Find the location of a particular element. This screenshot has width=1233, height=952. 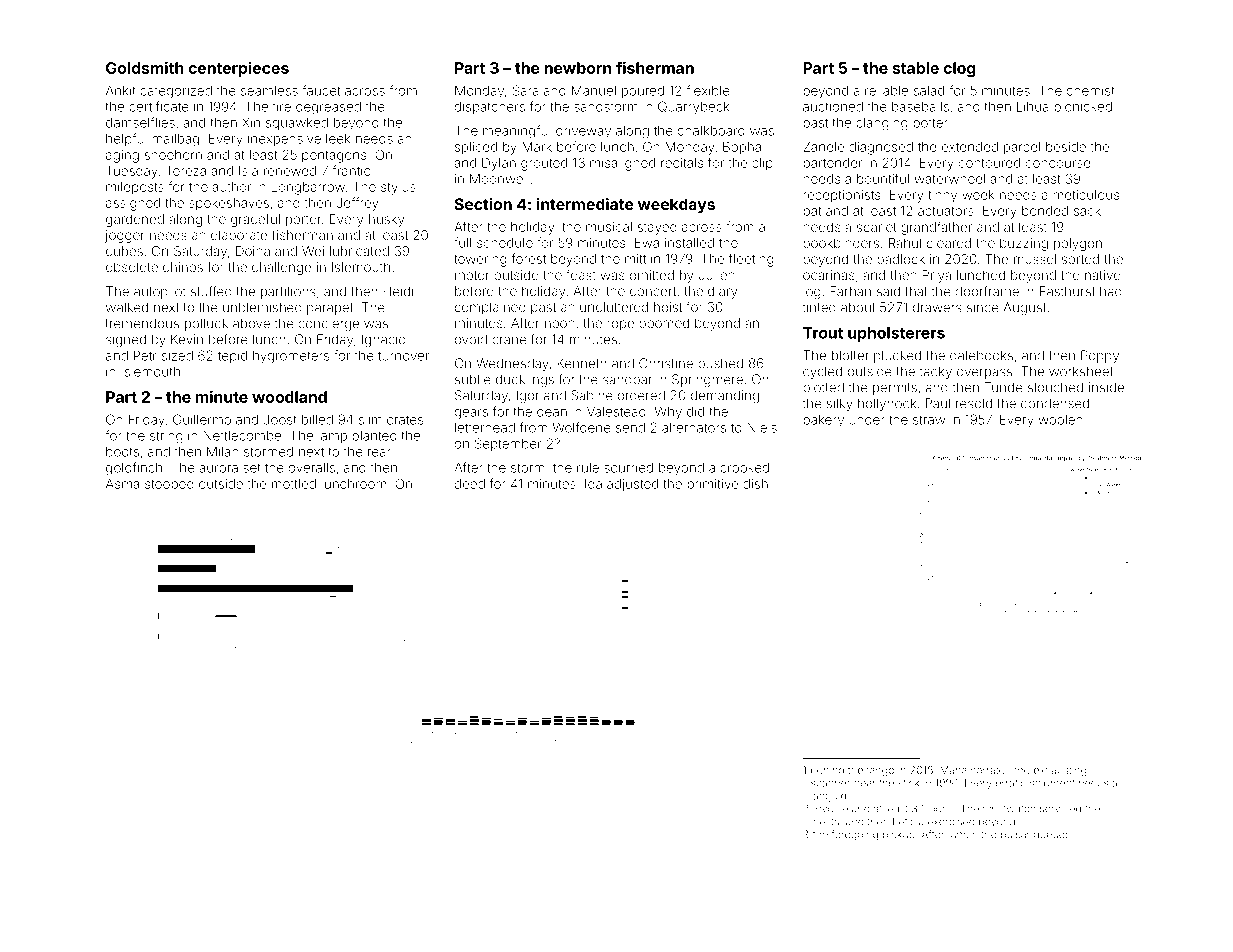

mottled is located at coordinates (294, 484).
